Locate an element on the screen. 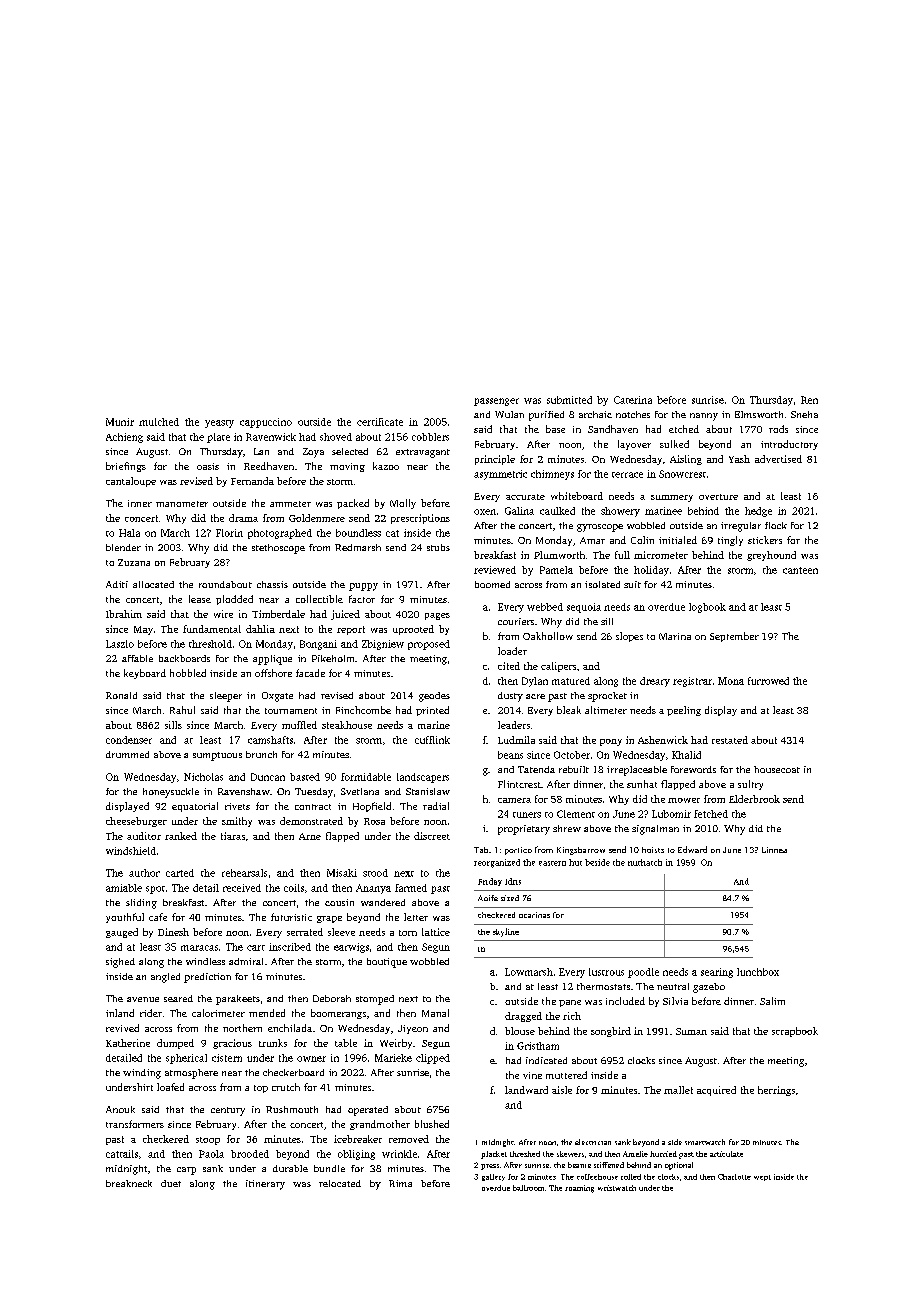  Lowmarsh is located at coordinates (529, 972).
